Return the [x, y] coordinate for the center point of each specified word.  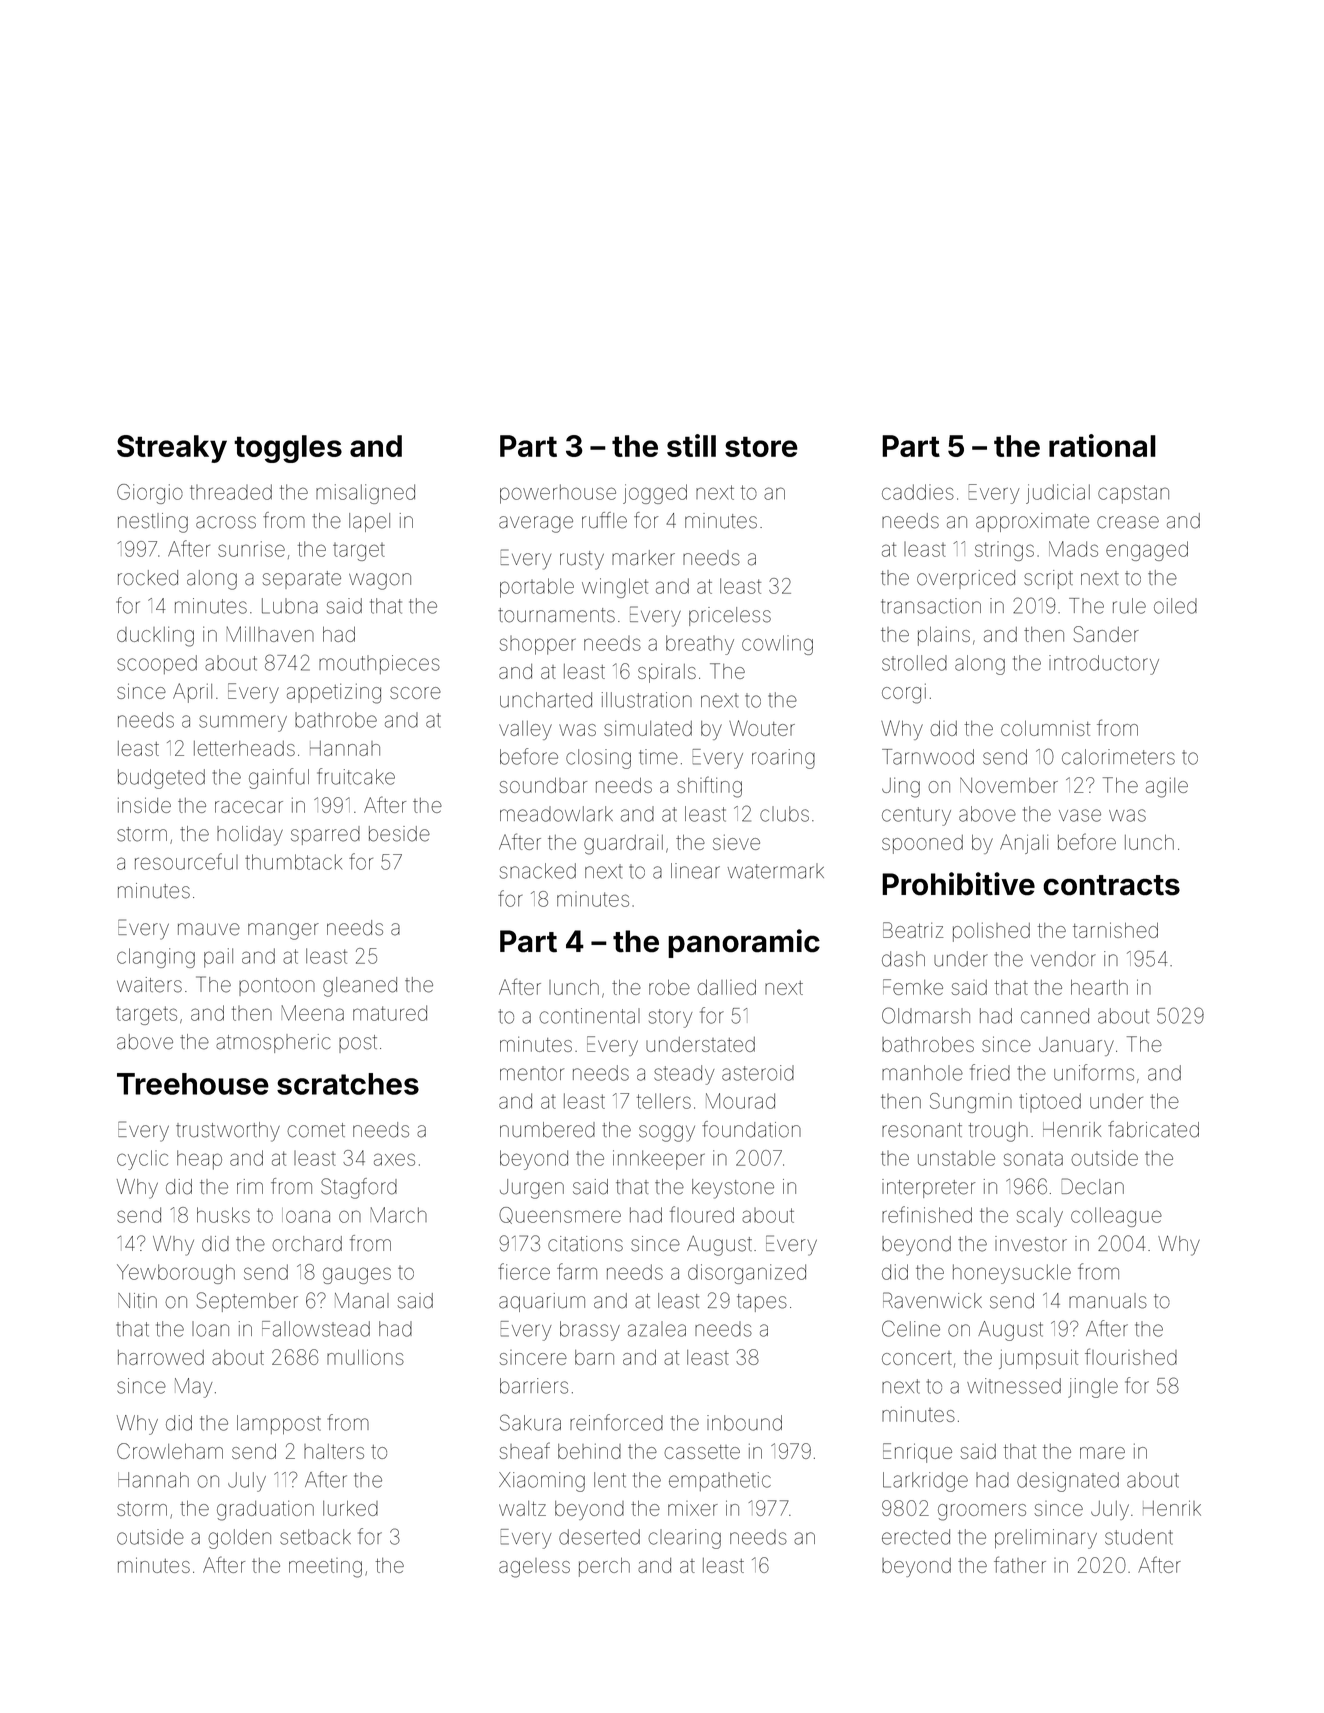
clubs [784, 814]
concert [917, 1358]
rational [1102, 445]
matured [390, 1013]
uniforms [1094, 1072]
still [691, 445]
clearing [684, 1539]
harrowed [161, 1357]
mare [1102, 1453]
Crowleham [170, 1451]
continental [589, 1016]
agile [1167, 787]
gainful [279, 778]
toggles [288, 449]
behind [589, 1451]
